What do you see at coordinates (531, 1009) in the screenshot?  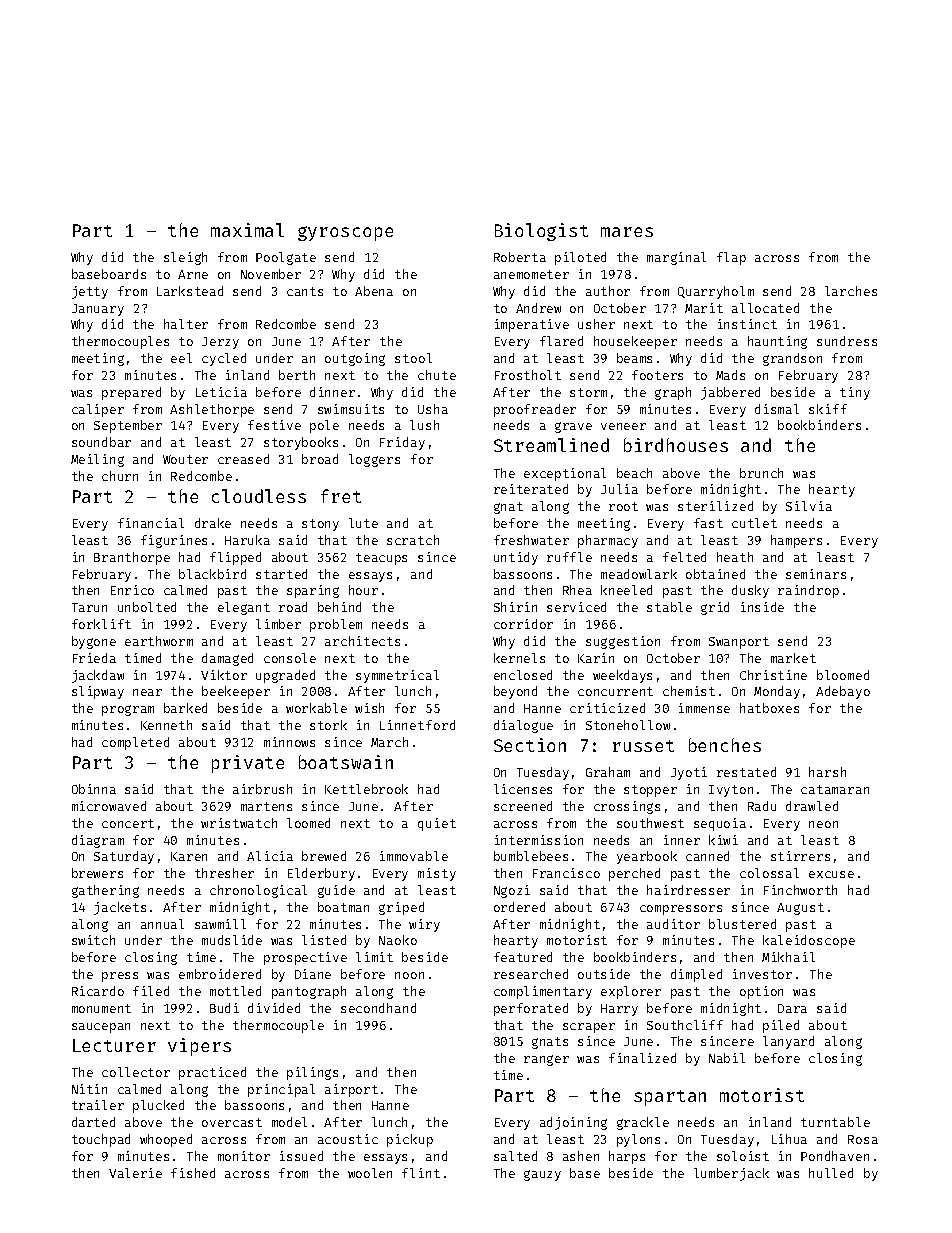 I see `perforated` at bounding box center [531, 1009].
